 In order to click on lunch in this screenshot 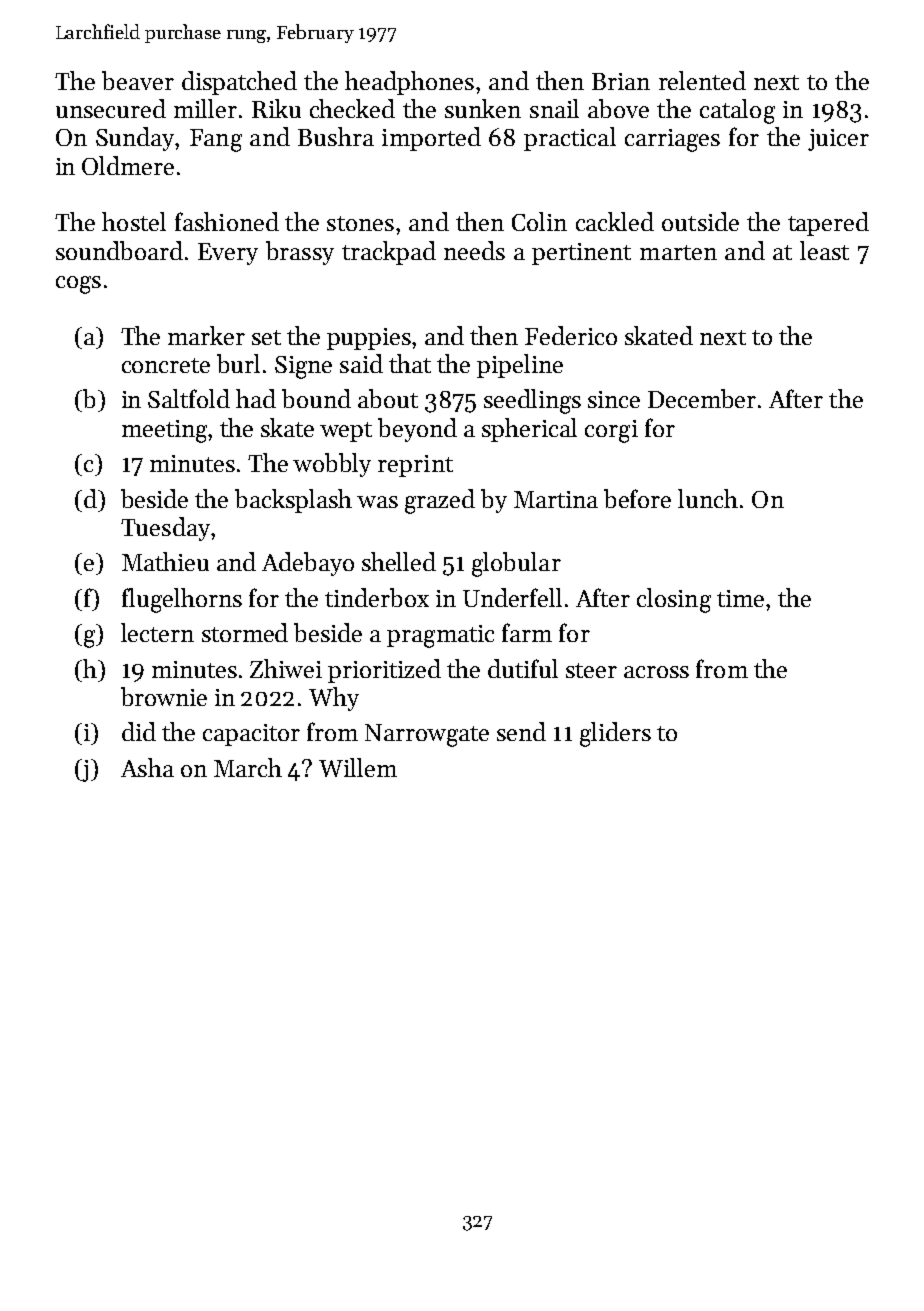, I will do `click(708, 498)`.
